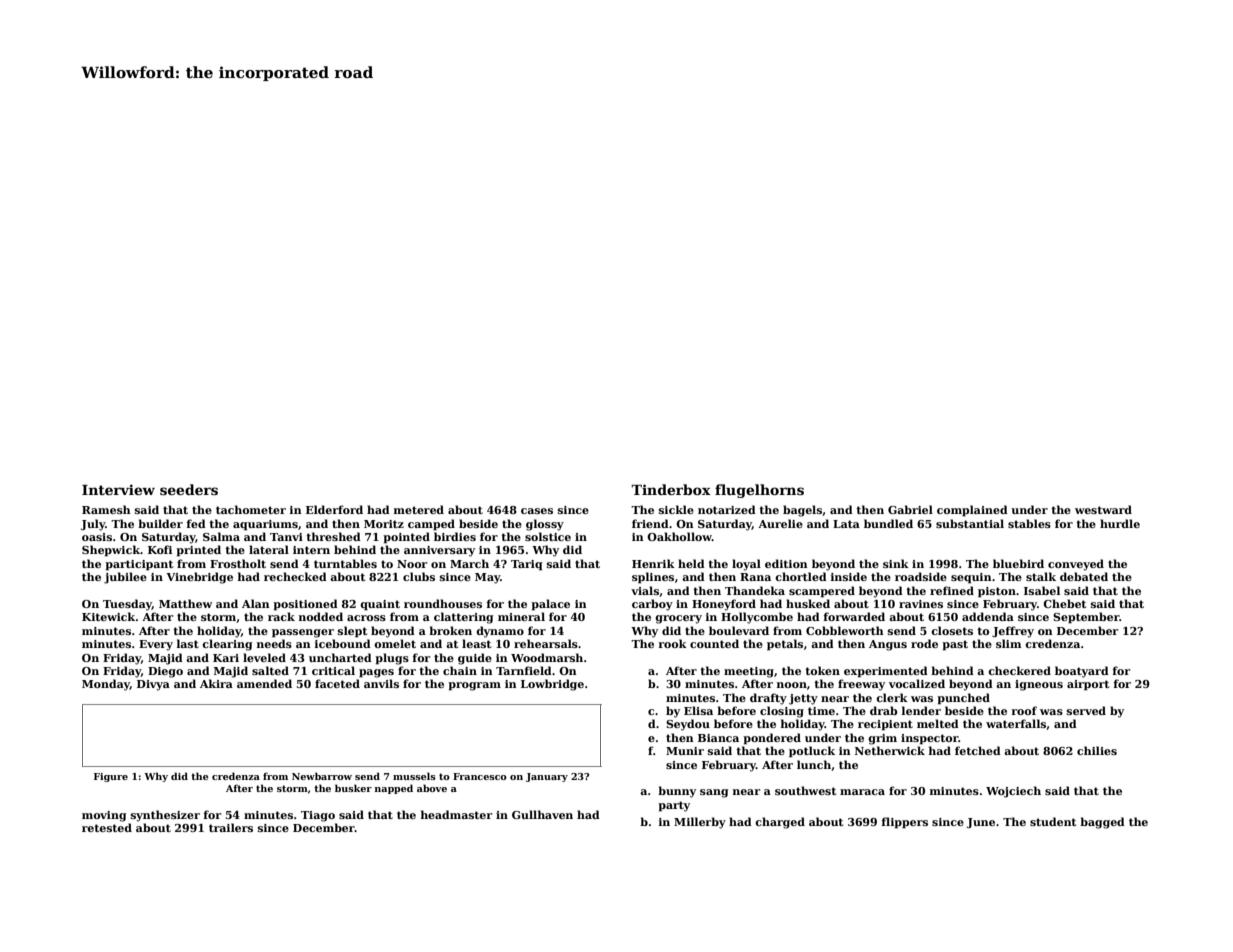 The image size is (1233, 952). What do you see at coordinates (978, 750) in the document?
I see `fetched` at bounding box center [978, 750].
